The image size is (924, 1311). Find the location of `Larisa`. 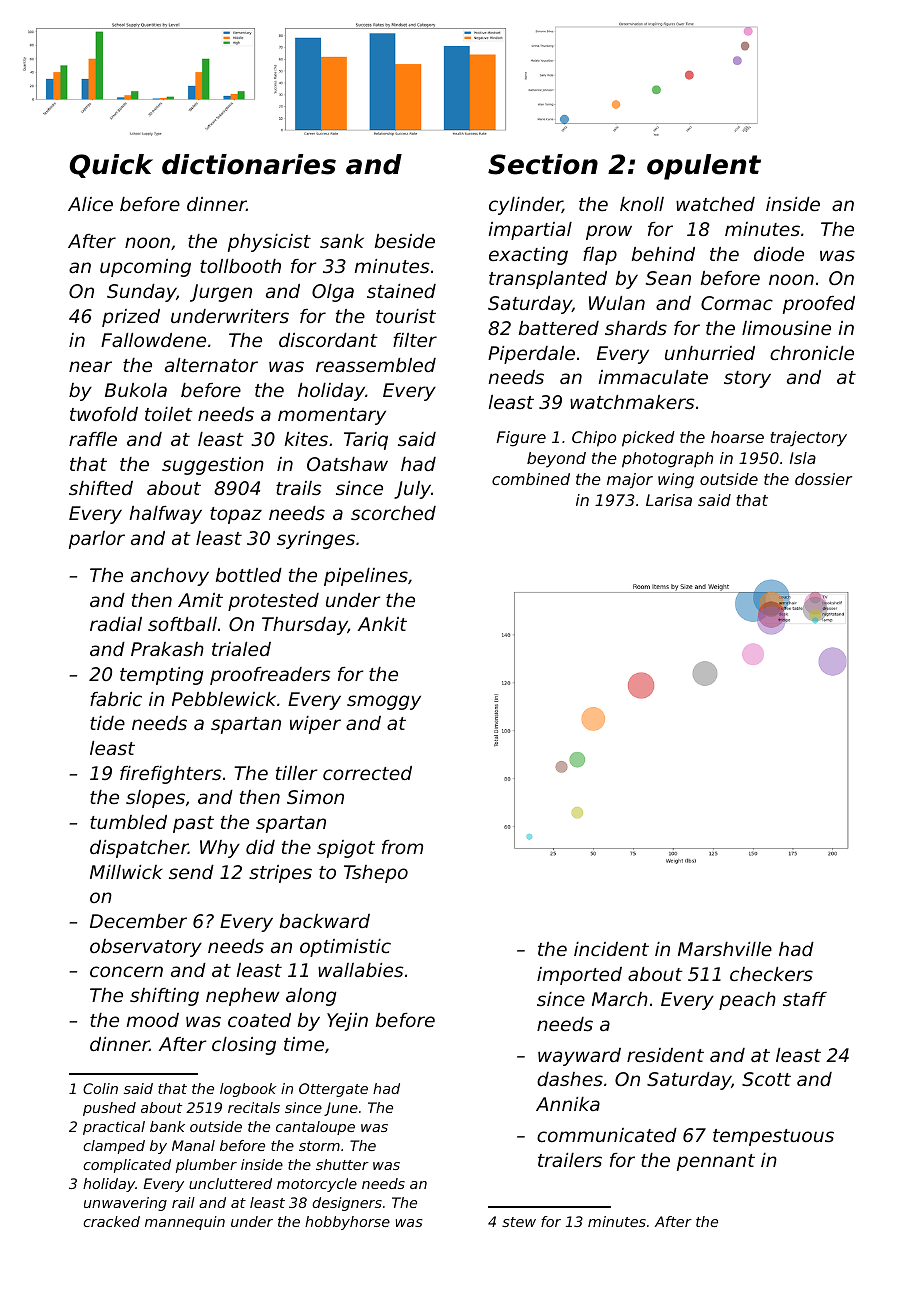

Larisa is located at coordinates (669, 500).
